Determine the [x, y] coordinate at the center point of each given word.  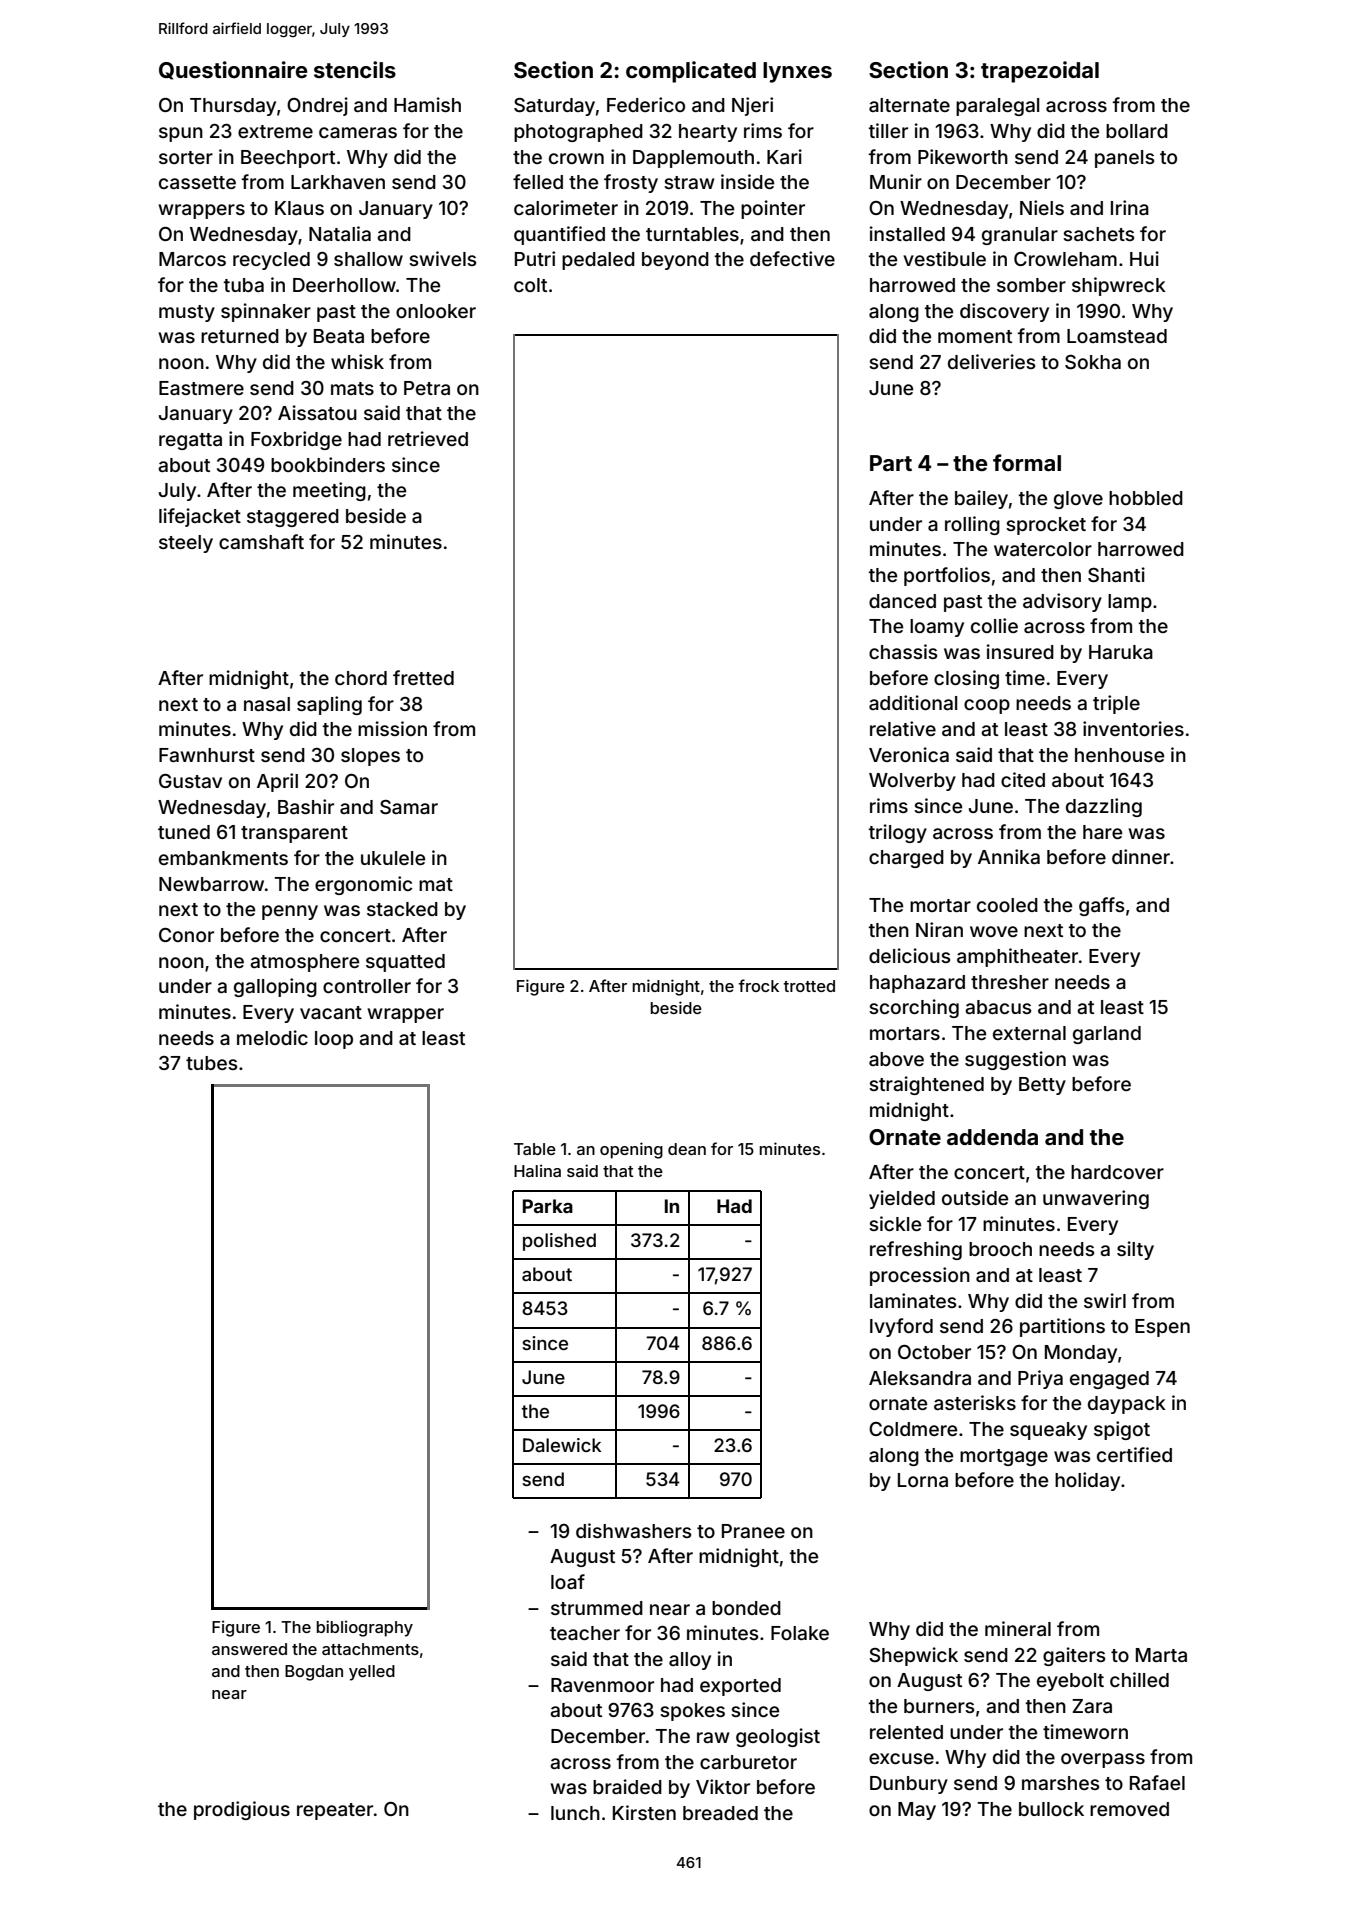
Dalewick [562, 1445]
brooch [1000, 1249]
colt [530, 285]
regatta [190, 441]
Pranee [753, 1531]
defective [792, 258]
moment [975, 336]
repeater [335, 1811]
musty [187, 313]
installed [907, 233]
